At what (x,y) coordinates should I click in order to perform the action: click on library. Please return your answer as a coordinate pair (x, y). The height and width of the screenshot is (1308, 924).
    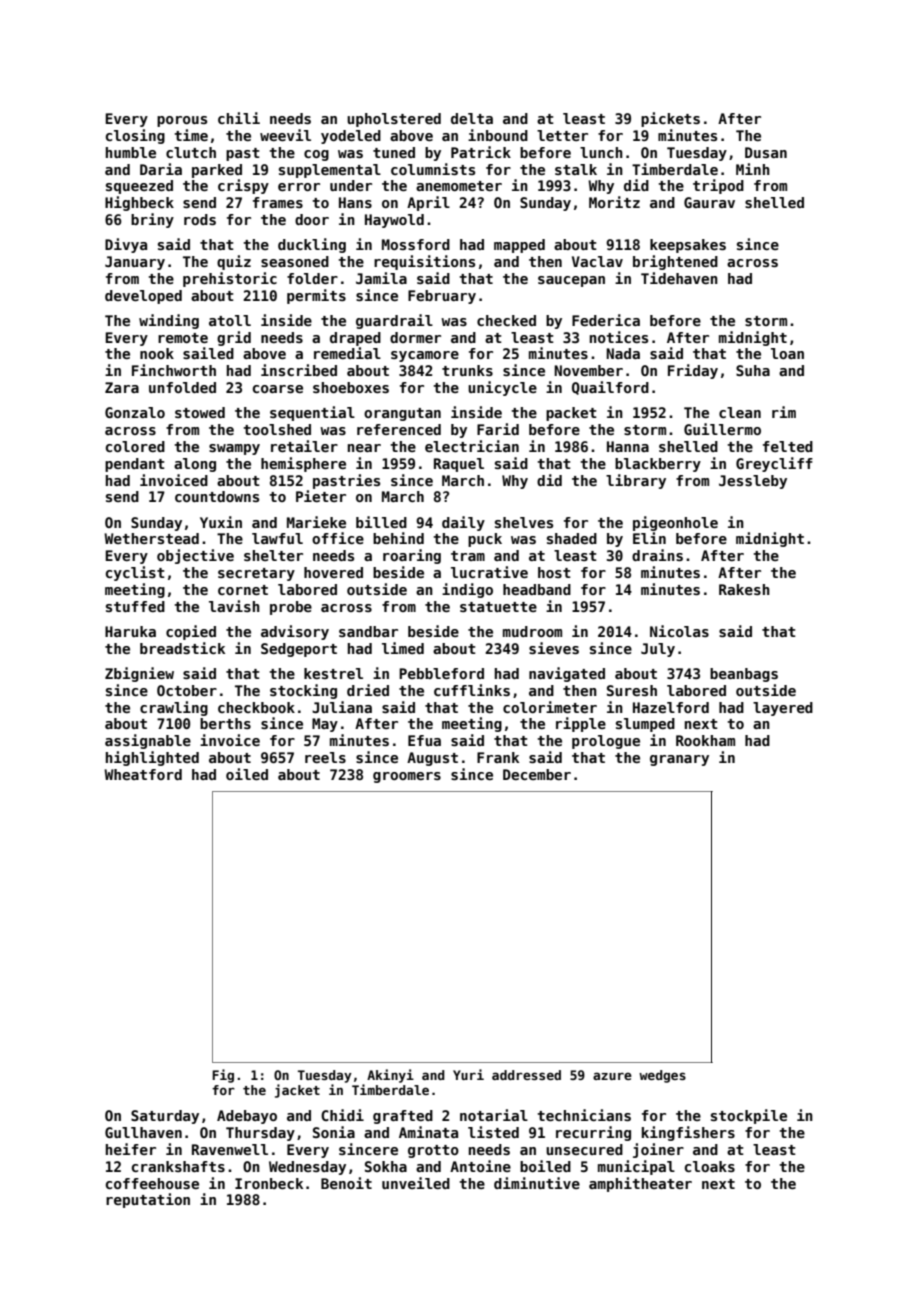
    Looking at the image, I should click on (636, 481).
